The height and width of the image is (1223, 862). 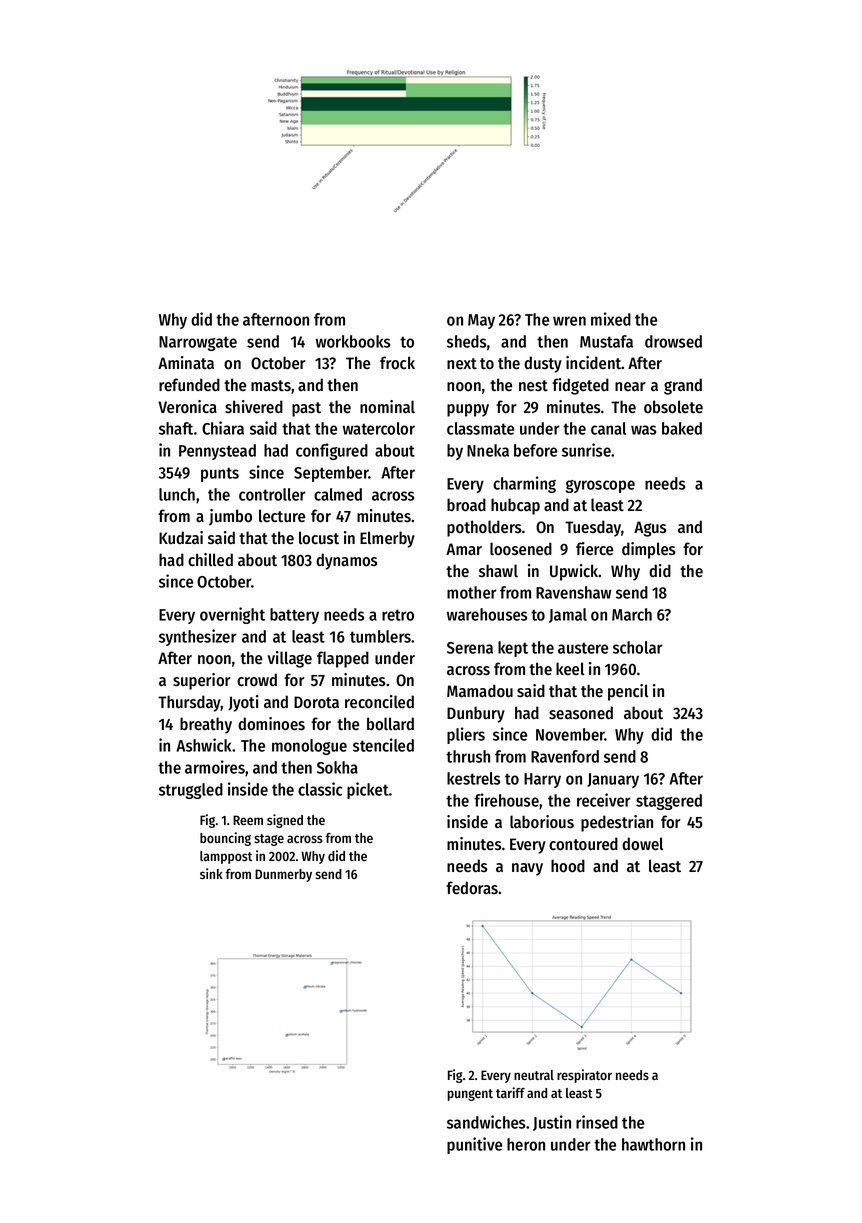 What do you see at coordinates (473, 778) in the image?
I see `kestrels` at bounding box center [473, 778].
